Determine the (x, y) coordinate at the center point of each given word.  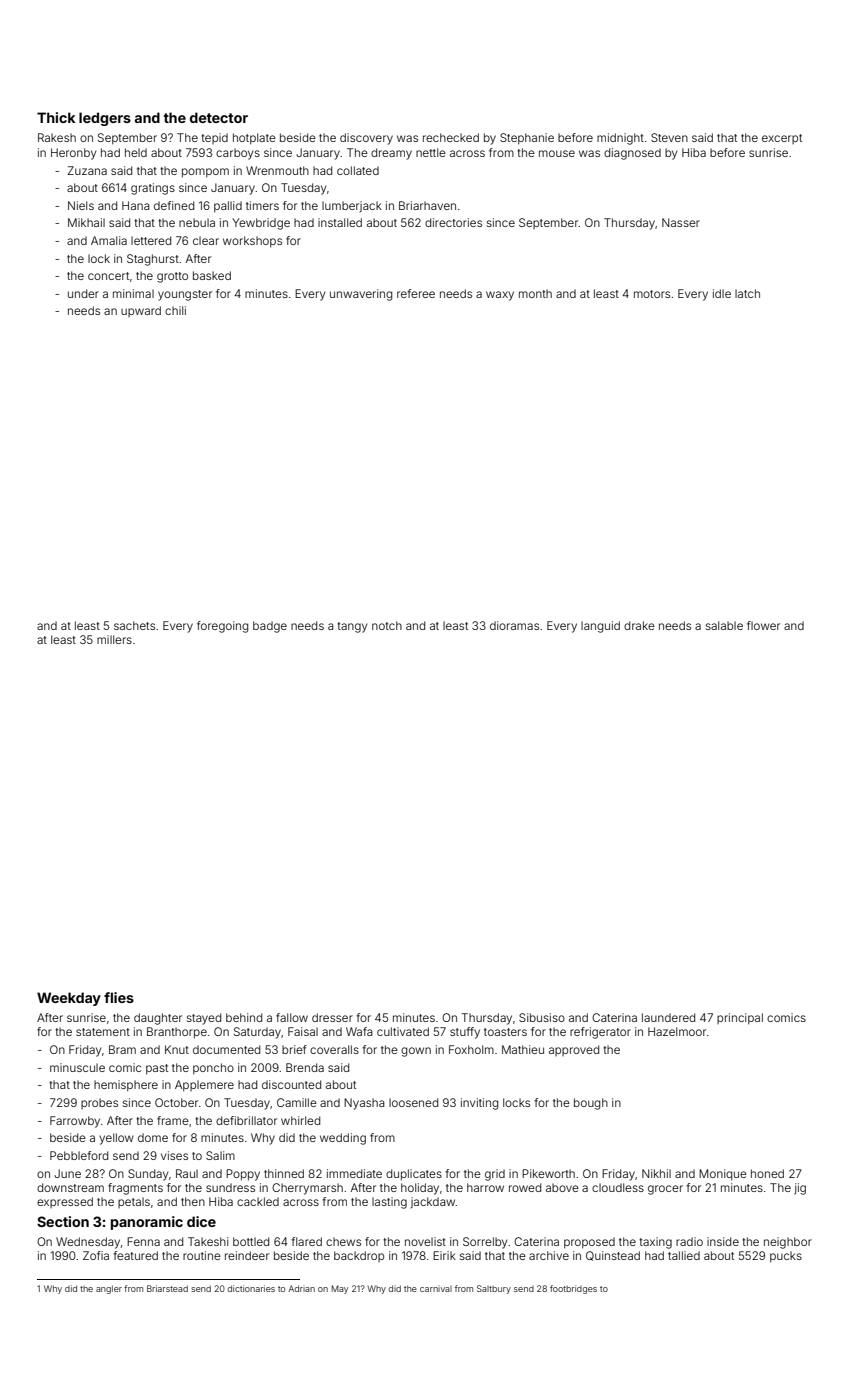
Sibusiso (542, 1017)
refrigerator (600, 1033)
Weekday (69, 999)
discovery (366, 139)
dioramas (514, 625)
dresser (332, 1017)
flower (763, 625)
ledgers (105, 119)
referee (416, 293)
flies (119, 997)
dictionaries (251, 1288)
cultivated (403, 1031)
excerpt (782, 139)
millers (114, 639)
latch (747, 293)
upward (141, 311)
